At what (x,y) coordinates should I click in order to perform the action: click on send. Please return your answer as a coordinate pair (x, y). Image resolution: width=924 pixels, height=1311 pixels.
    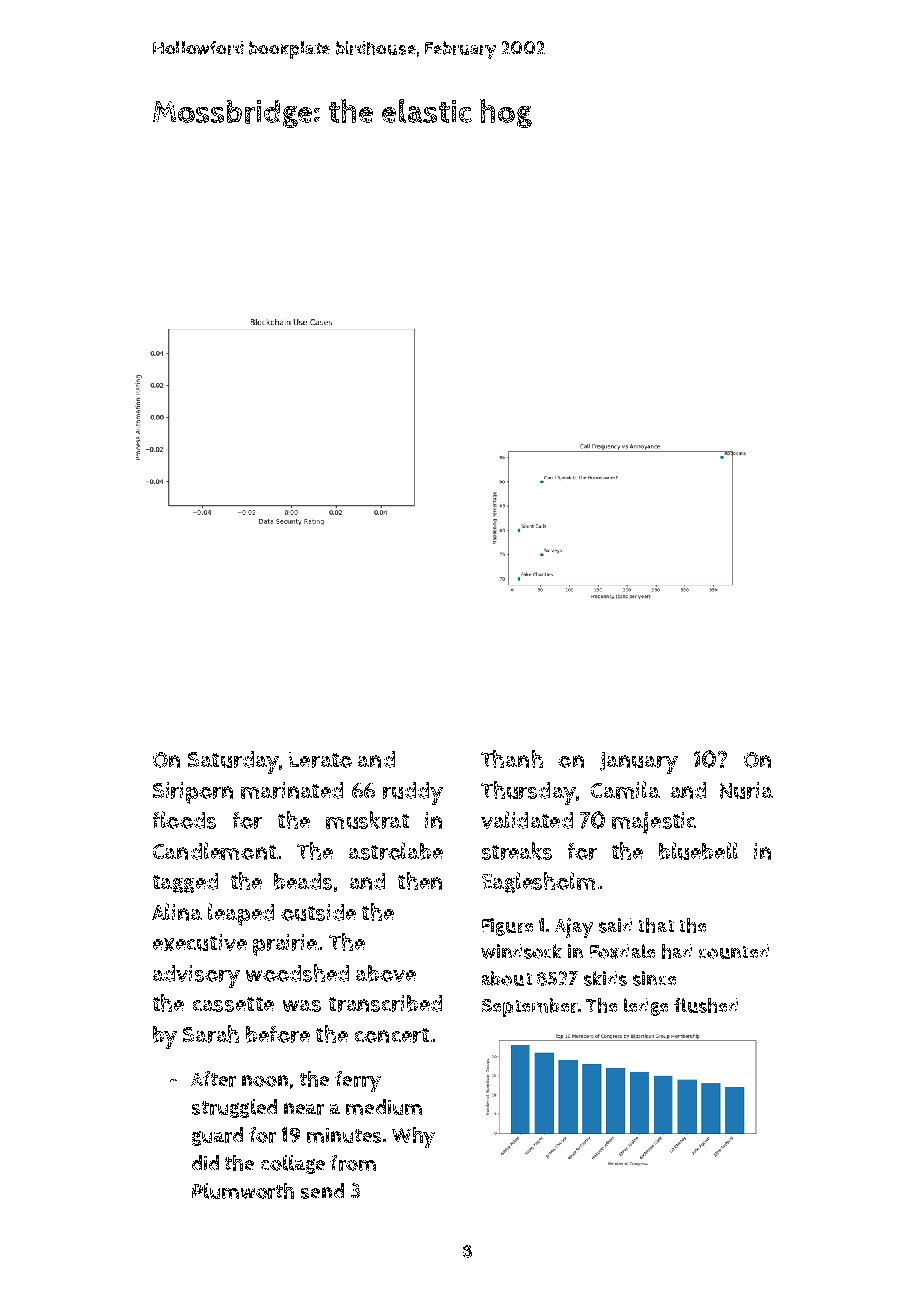
    Looking at the image, I should click on (322, 1191).
